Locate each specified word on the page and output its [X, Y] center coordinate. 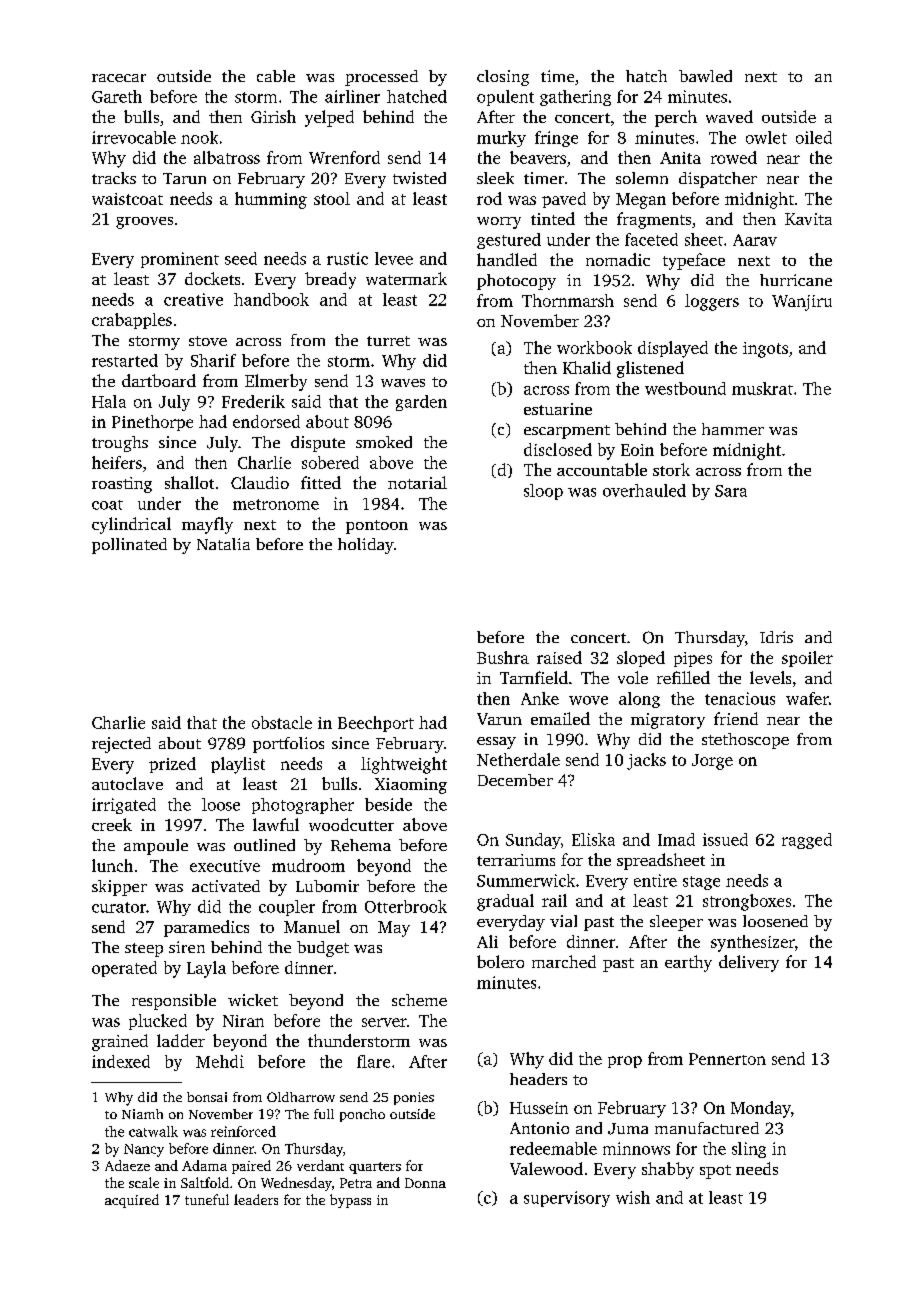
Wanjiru [802, 303]
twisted [419, 178]
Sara [731, 491]
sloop [543, 492]
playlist [238, 765]
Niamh [142, 1114]
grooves [144, 223]
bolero [500, 961]
